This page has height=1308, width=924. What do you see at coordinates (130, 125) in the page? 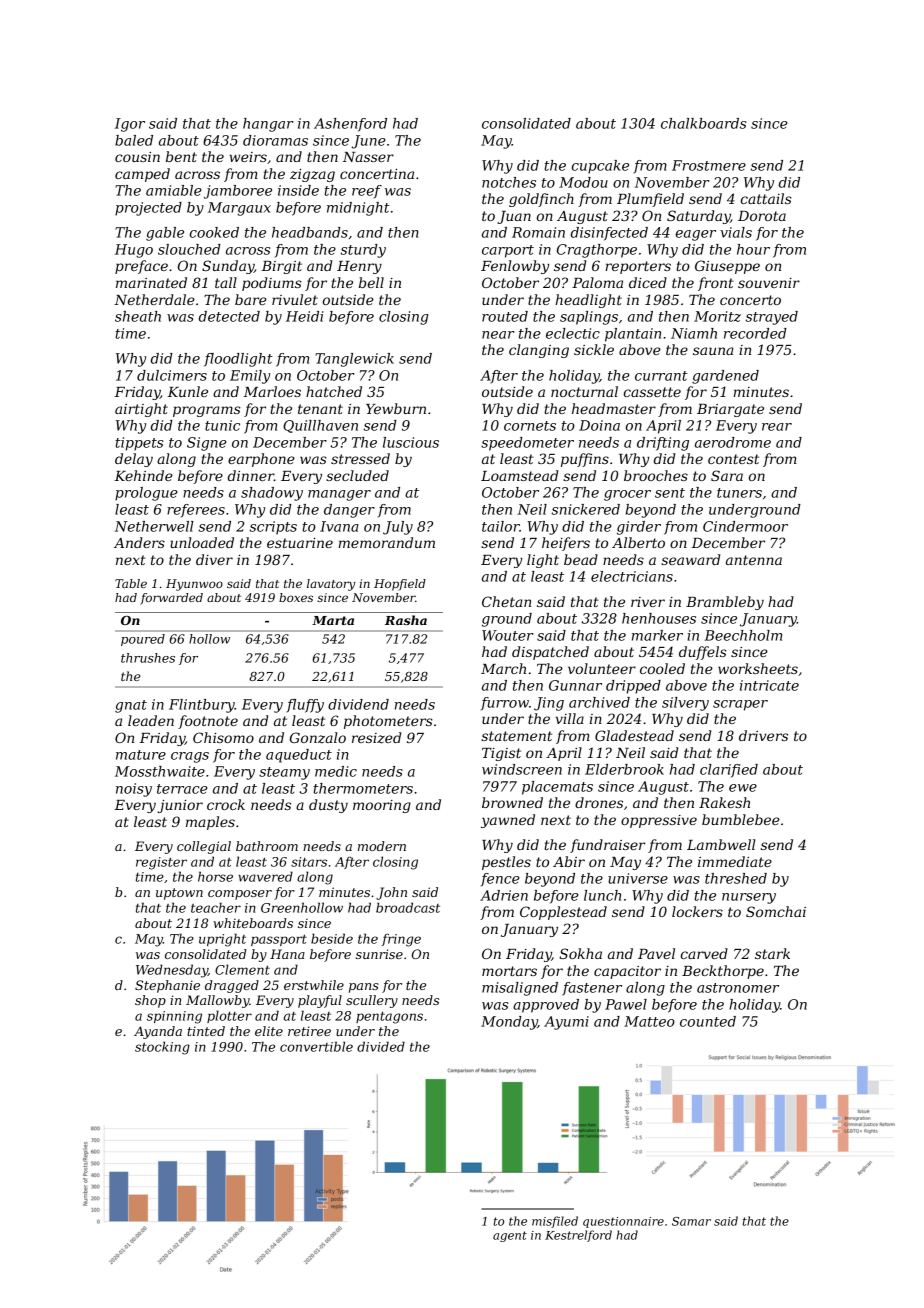
I see `Igor` at bounding box center [130, 125].
